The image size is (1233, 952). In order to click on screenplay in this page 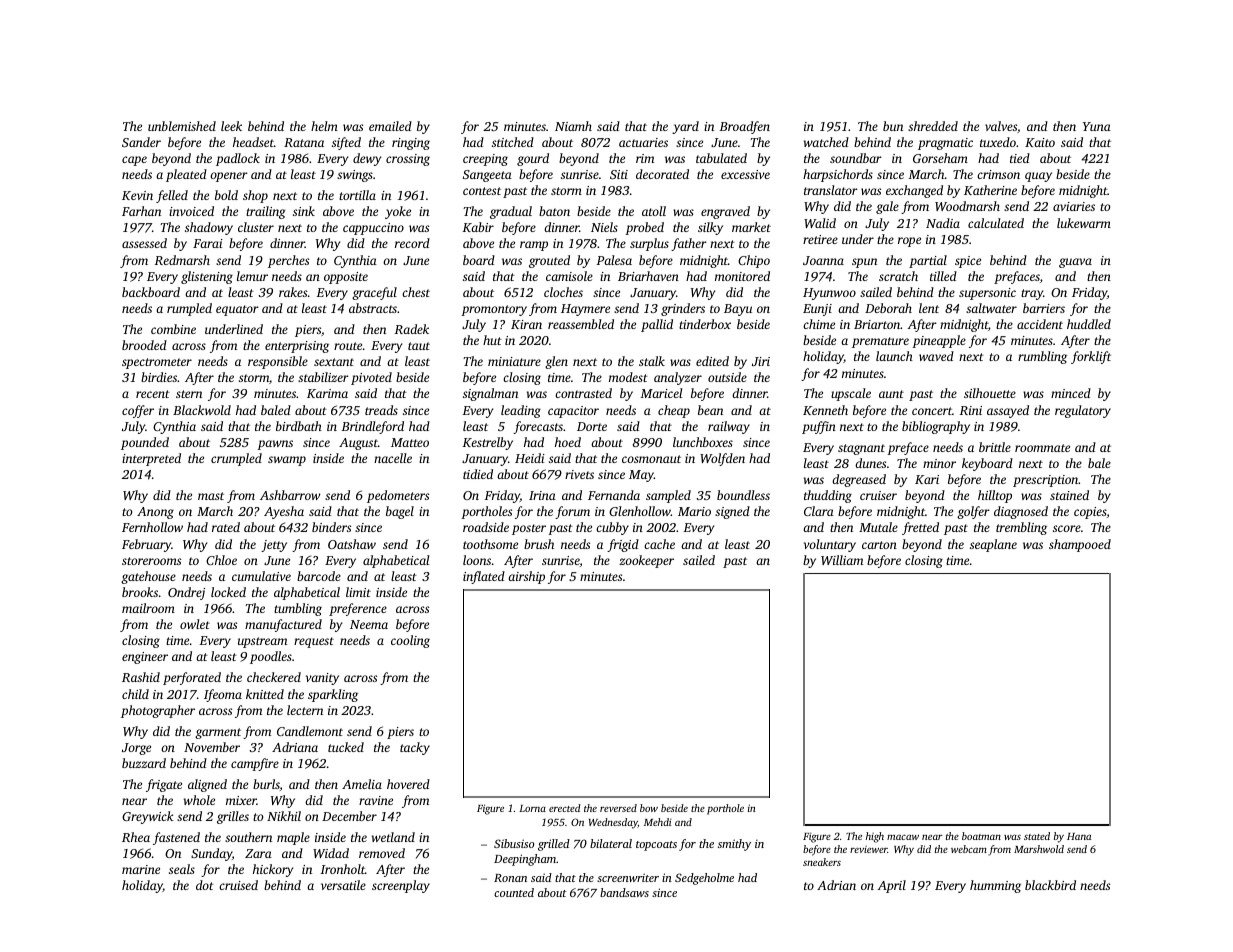, I will do `click(401, 886)`.
